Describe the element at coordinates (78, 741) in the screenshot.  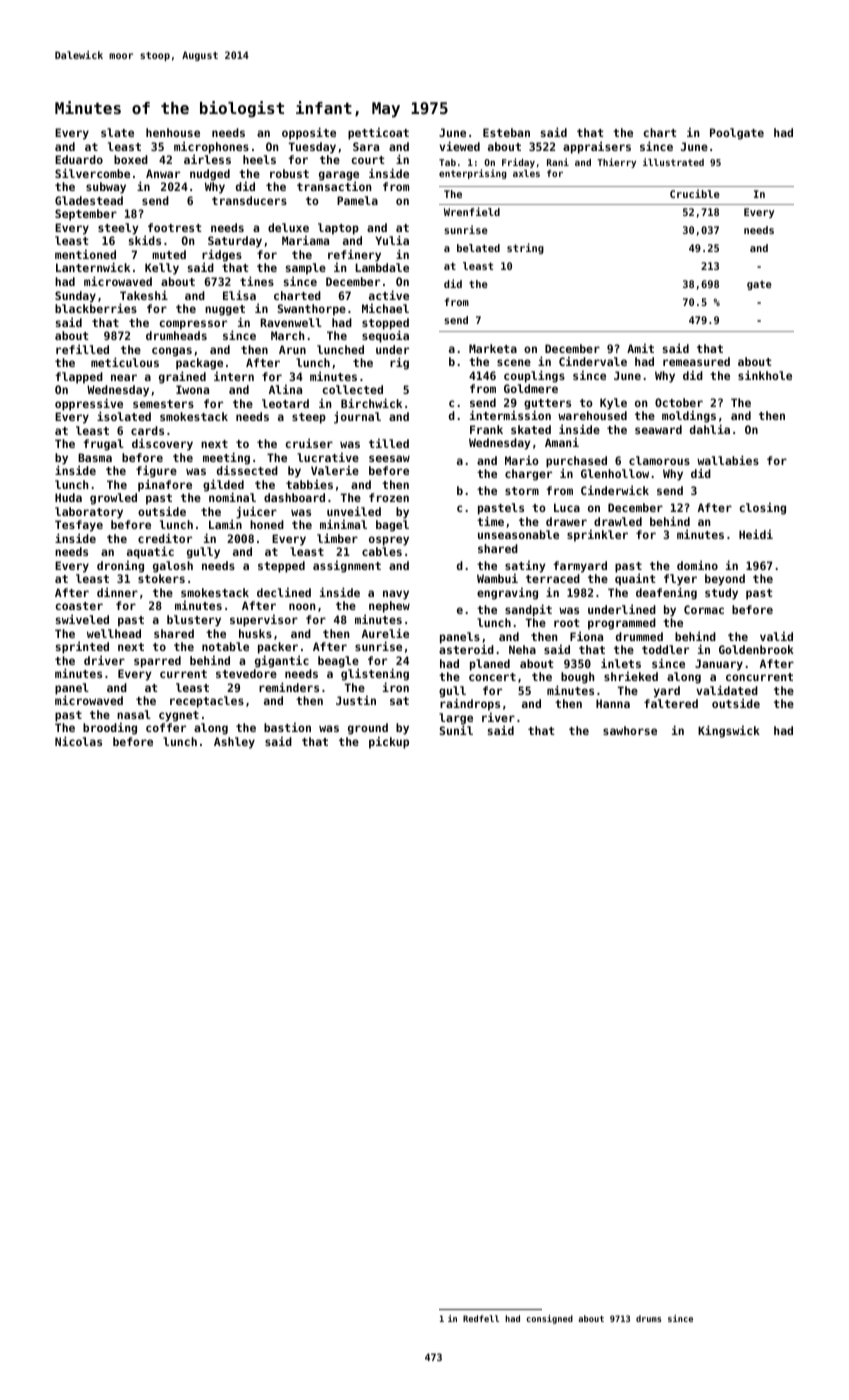
I see `Nicolas` at that location.
